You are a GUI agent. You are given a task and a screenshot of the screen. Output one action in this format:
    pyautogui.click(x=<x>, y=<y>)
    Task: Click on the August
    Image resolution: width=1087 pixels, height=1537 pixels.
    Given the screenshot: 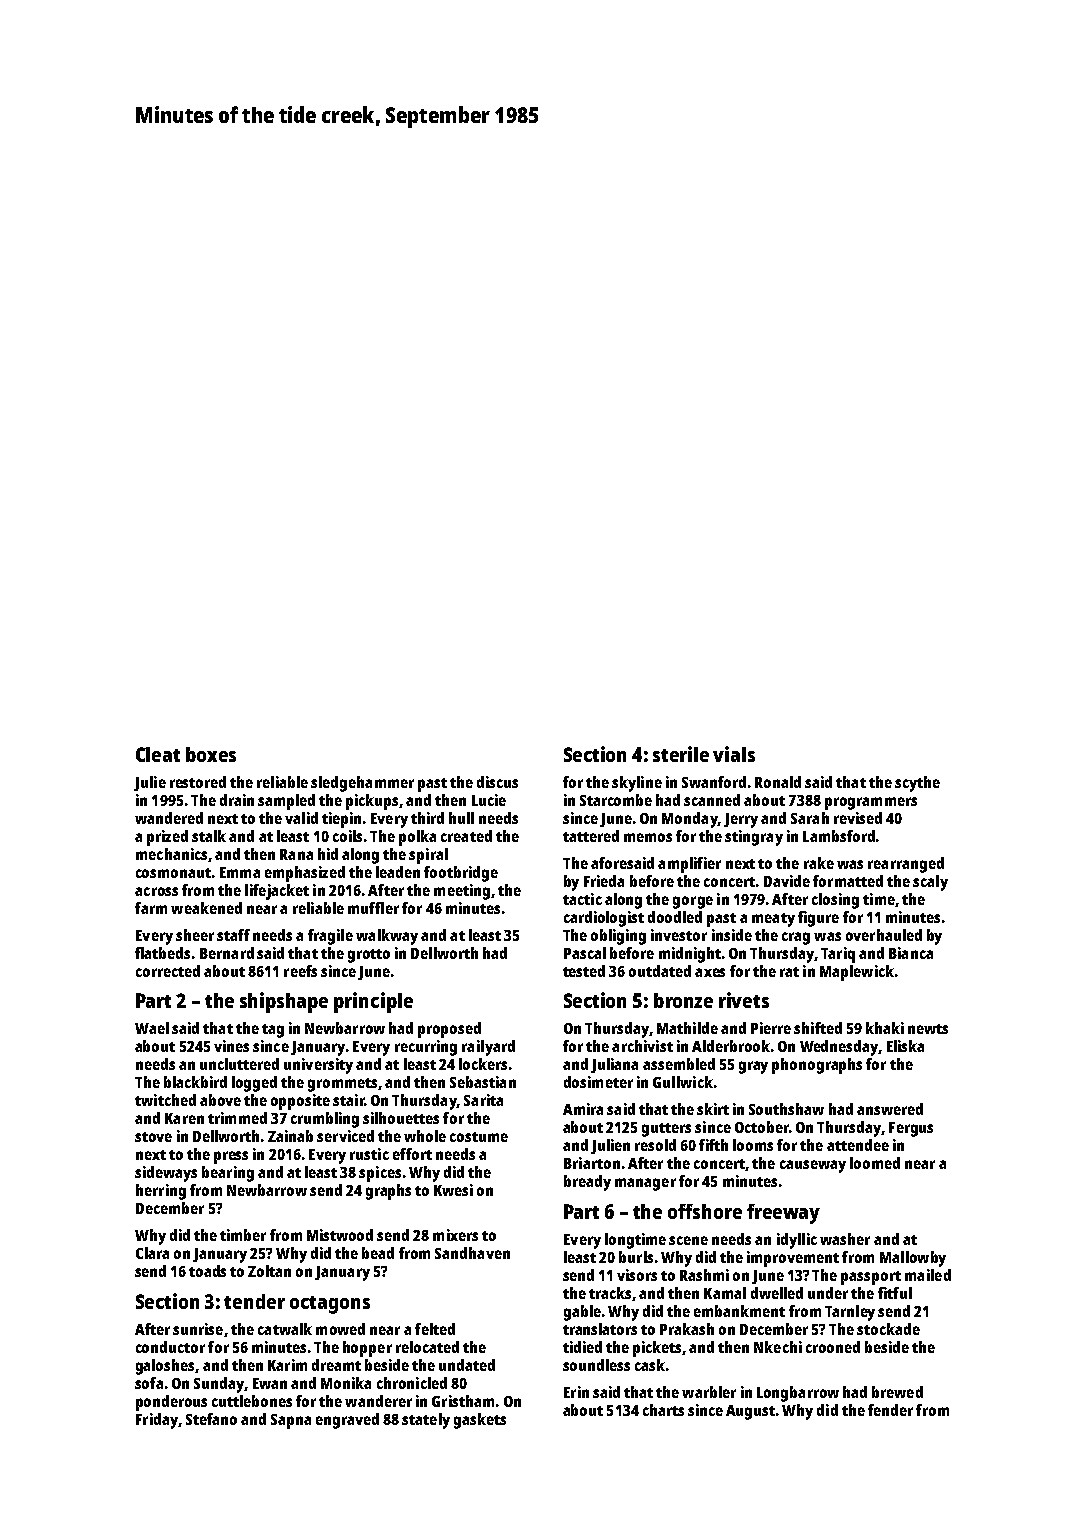 What is the action you would take?
    pyautogui.click(x=750, y=1412)
